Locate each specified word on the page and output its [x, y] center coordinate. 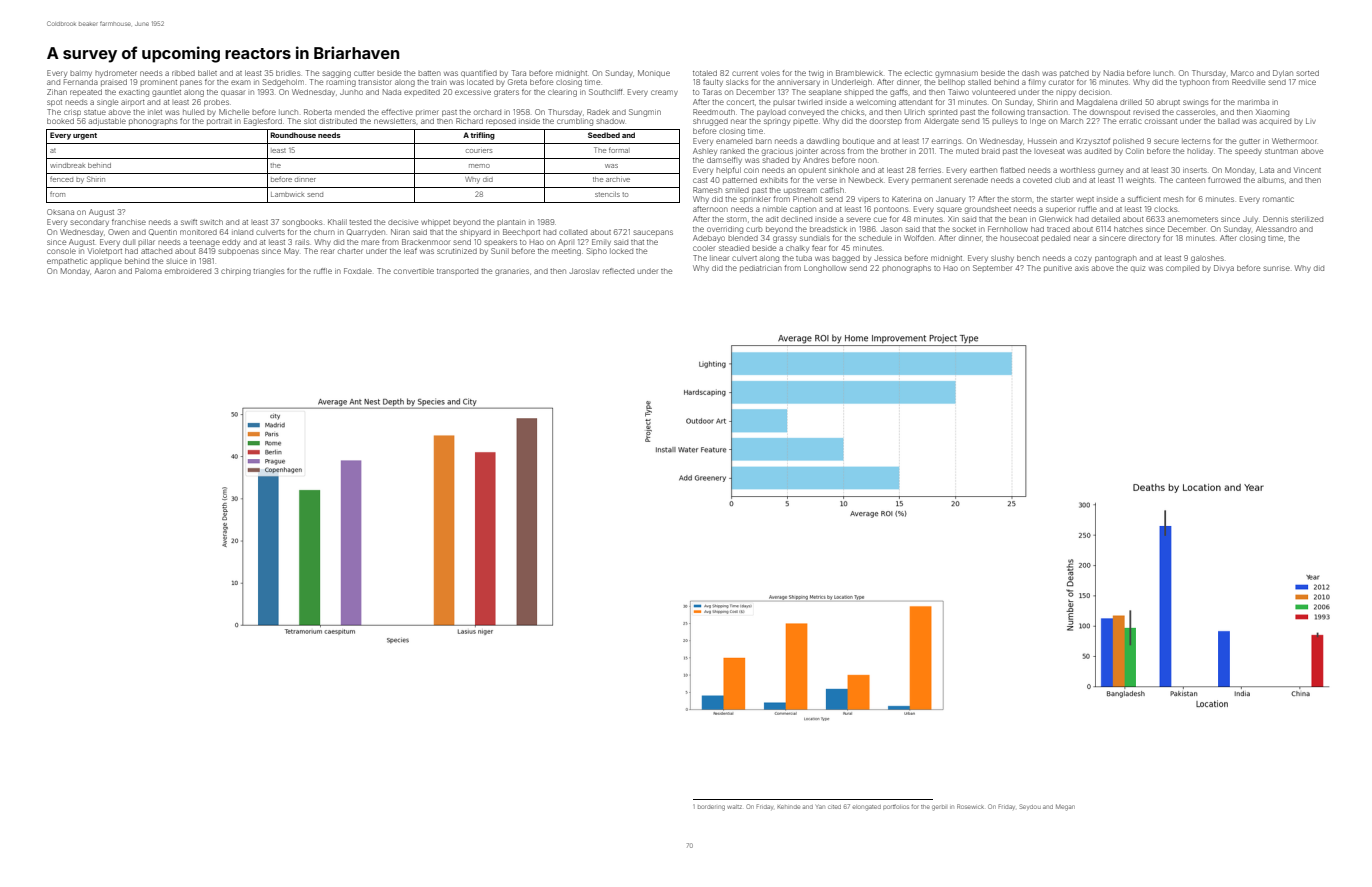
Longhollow [825, 269]
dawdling [823, 142]
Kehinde [788, 807]
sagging [337, 74]
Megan [1065, 807]
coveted [1037, 180]
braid [991, 151]
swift [189, 222]
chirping [236, 272]
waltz [734, 807]
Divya [1224, 269]
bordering [711, 808]
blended [743, 238]
